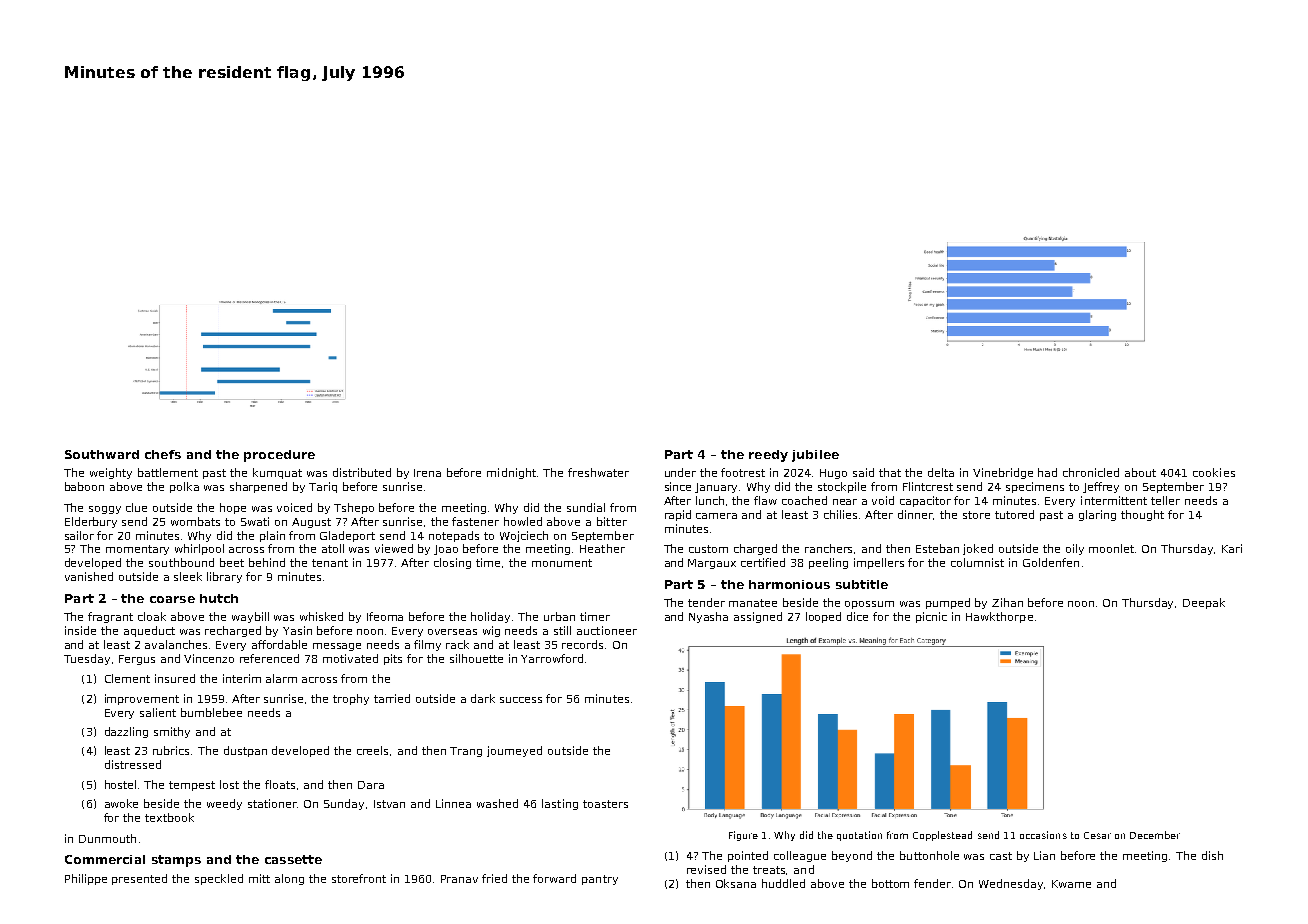 The height and width of the screenshot is (924, 1308). I want to click on tenant, so click(330, 563).
